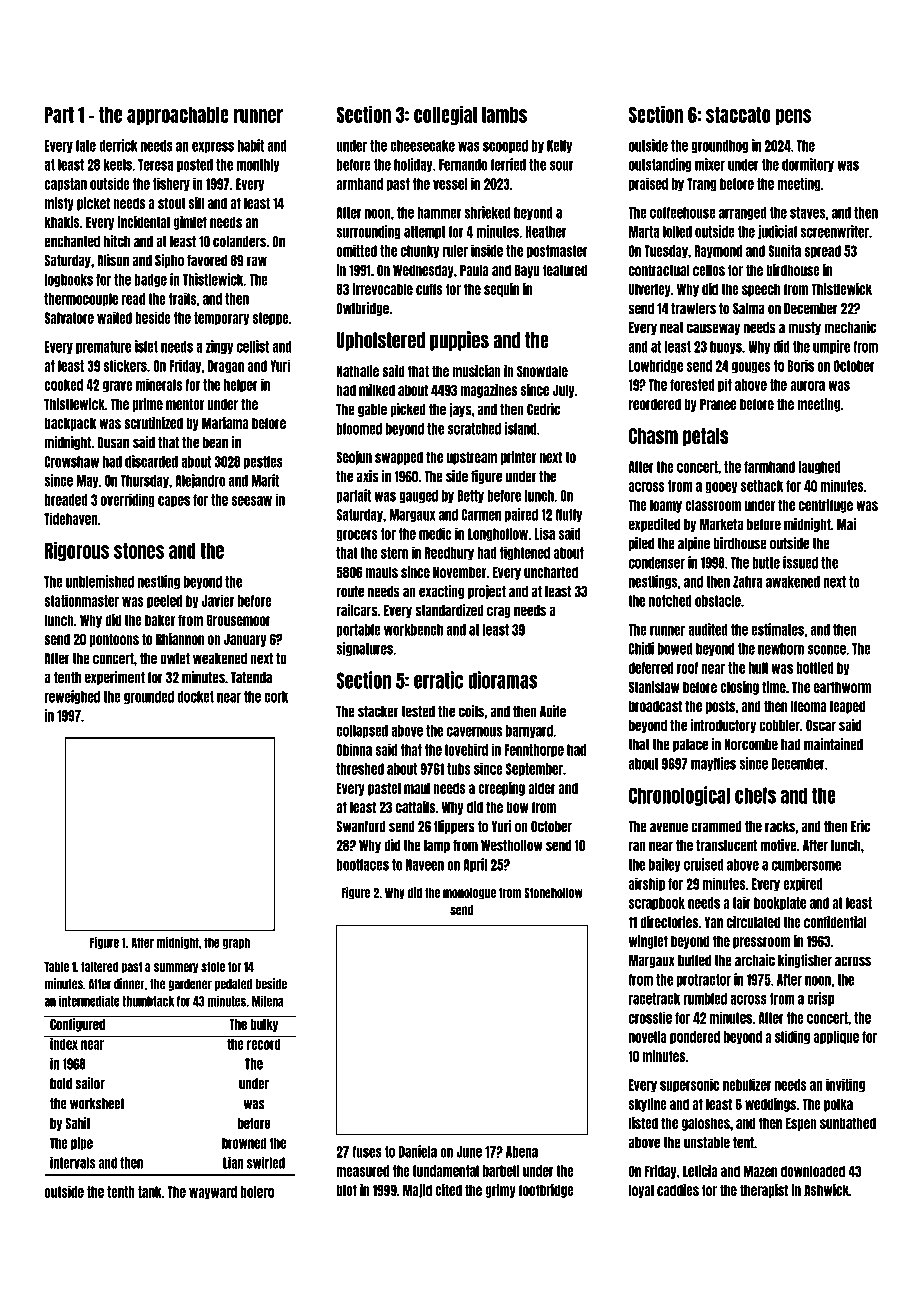 The image size is (924, 1308). What do you see at coordinates (534, 751) in the page?
I see `Fennthorpe` at bounding box center [534, 751].
